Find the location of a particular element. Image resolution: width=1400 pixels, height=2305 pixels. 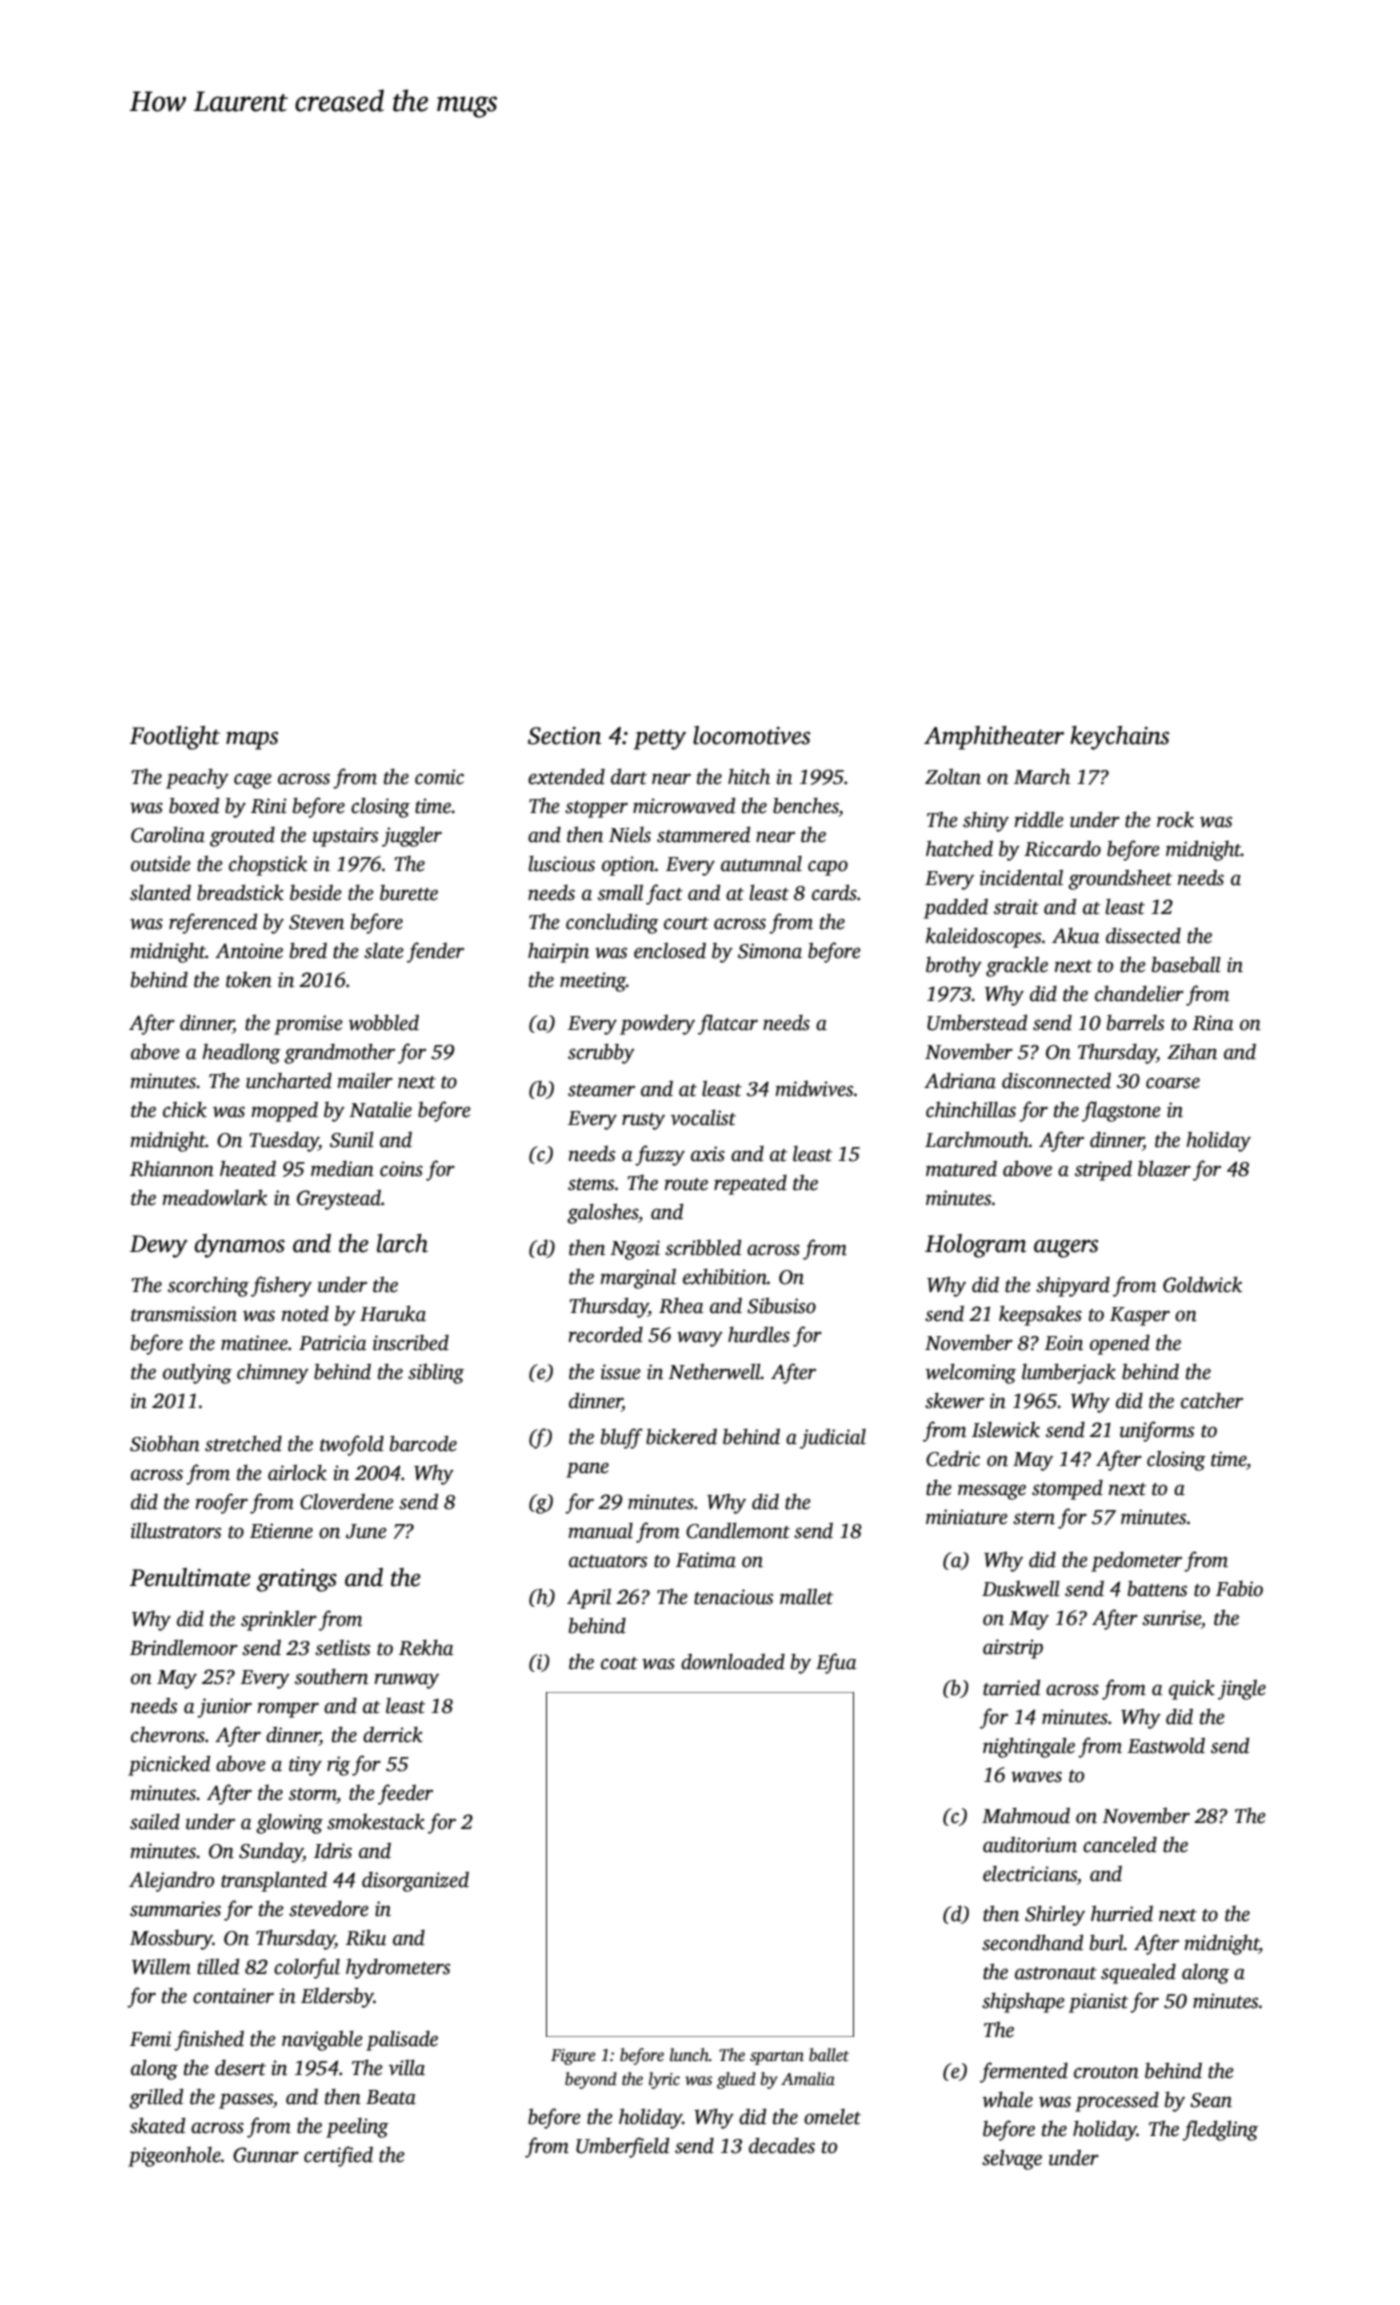

roofer is located at coordinates (221, 1503).
